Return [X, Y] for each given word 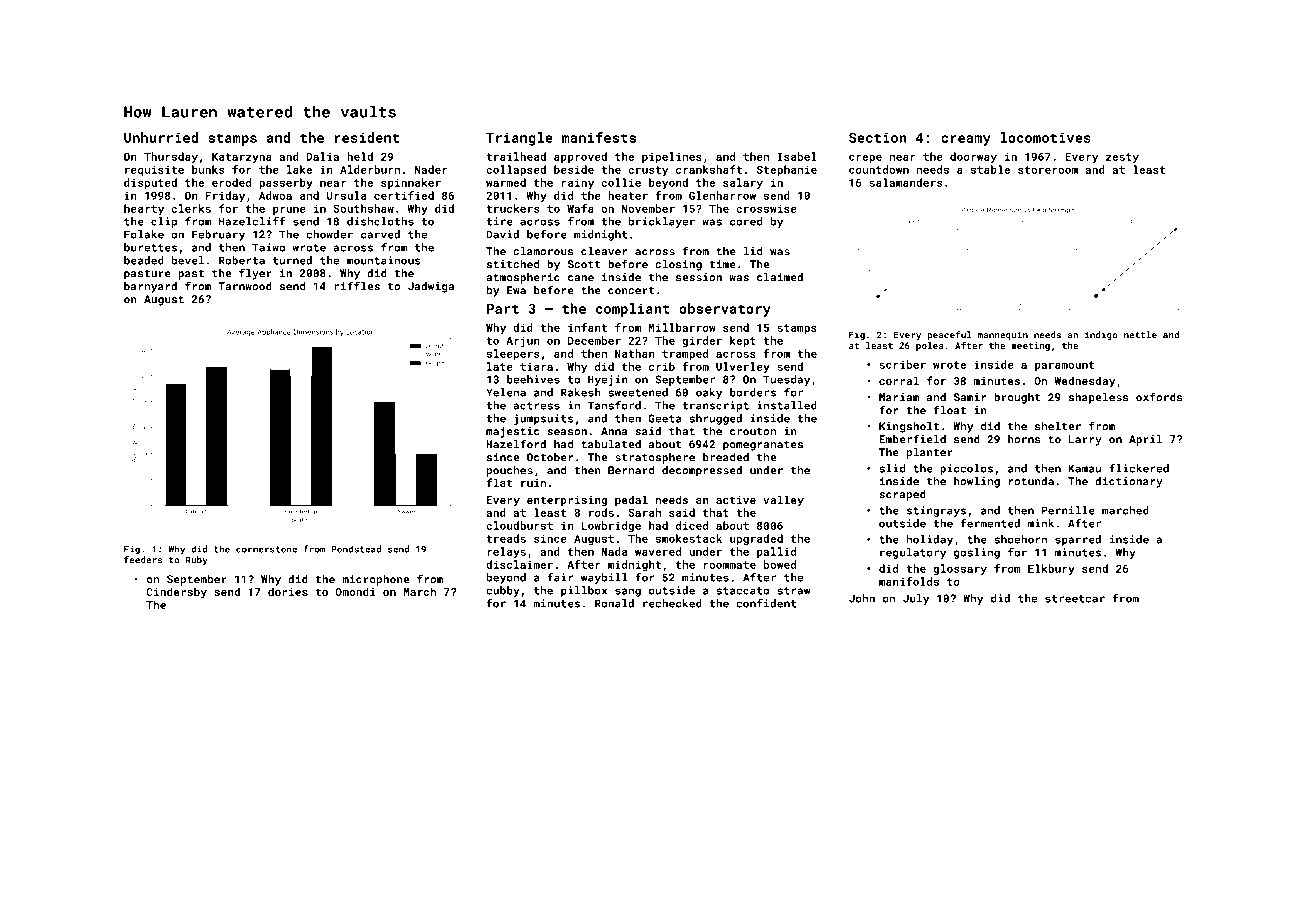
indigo [1101, 335]
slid [892, 468]
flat [499, 482]
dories [288, 591]
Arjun [523, 341]
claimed [780, 277]
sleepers [513, 354]
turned [292, 260]
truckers [512, 208]
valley [783, 501]
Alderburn [370, 169]
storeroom [1048, 170]
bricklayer [662, 222]
